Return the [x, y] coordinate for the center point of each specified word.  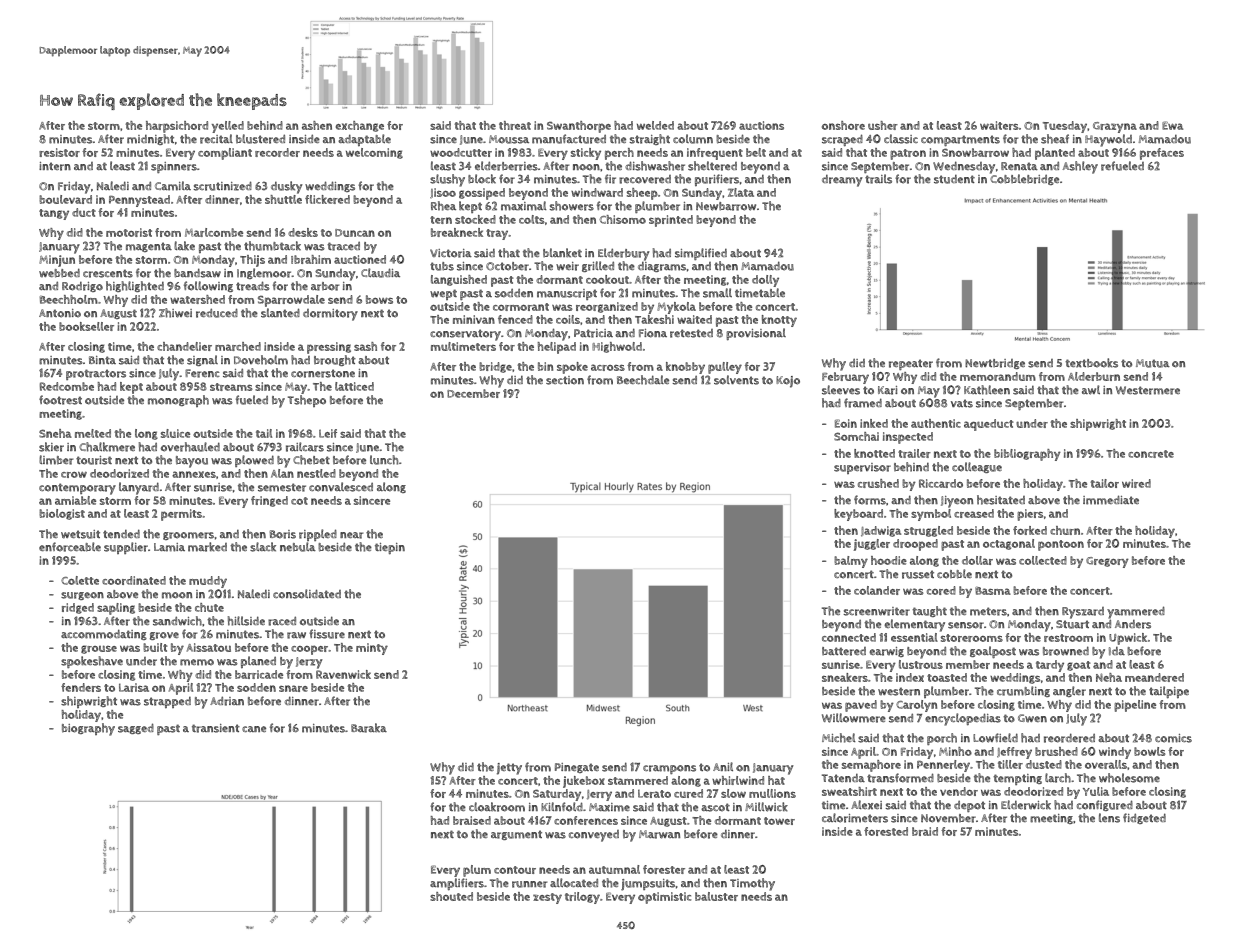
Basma [993, 591]
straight [649, 139]
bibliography [1027, 455]
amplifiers [457, 884]
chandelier [184, 346]
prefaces [1162, 154]
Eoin [846, 423]
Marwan [659, 834]
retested [691, 333]
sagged [136, 728]
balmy [851, 562]
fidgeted [1144, 818]
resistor [59, 152]
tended [121, 533]
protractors [96, 374]
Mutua [1153, 363]
